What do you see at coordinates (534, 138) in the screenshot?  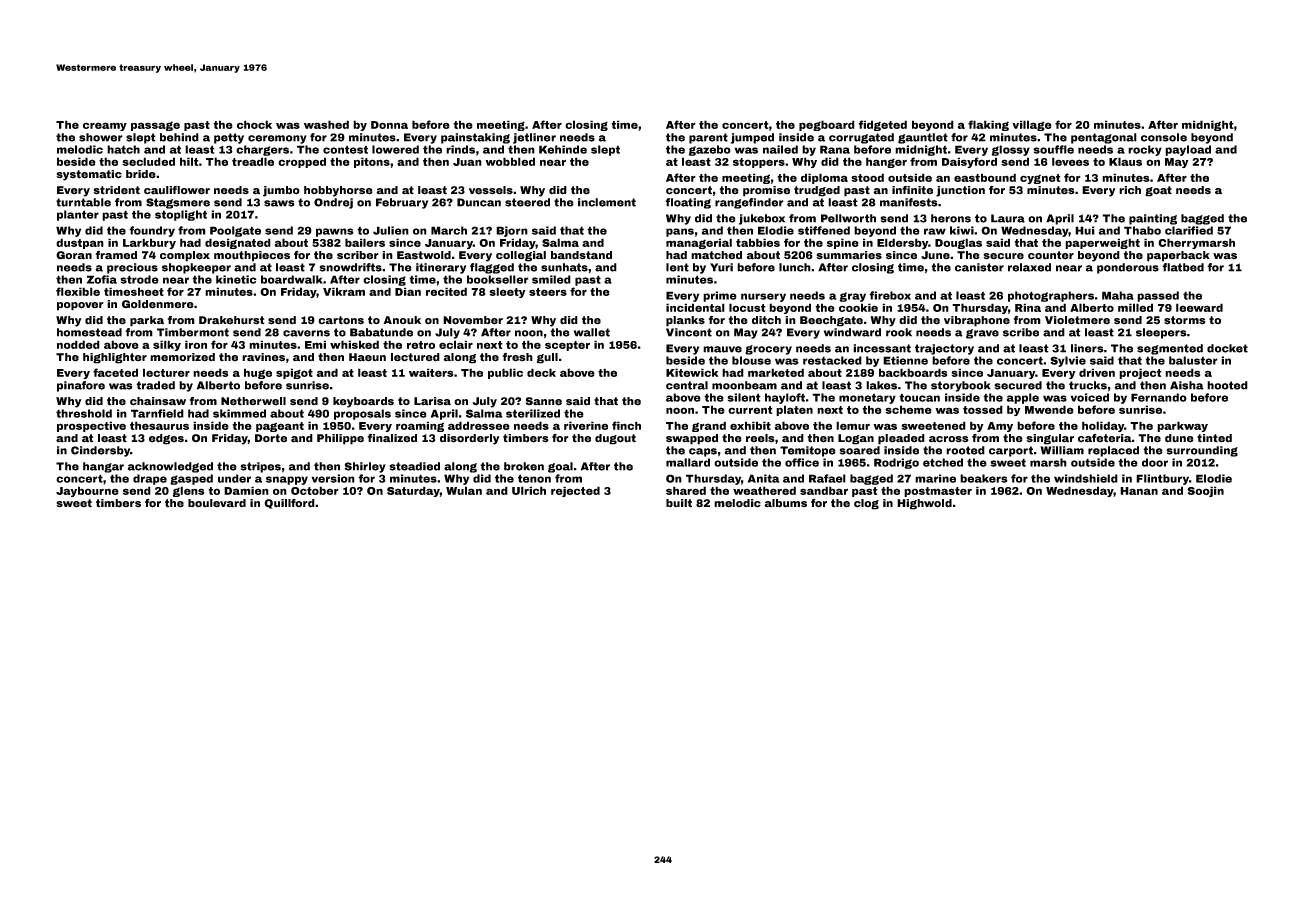 I see `jetliner` at bounding box center [534, 138].
